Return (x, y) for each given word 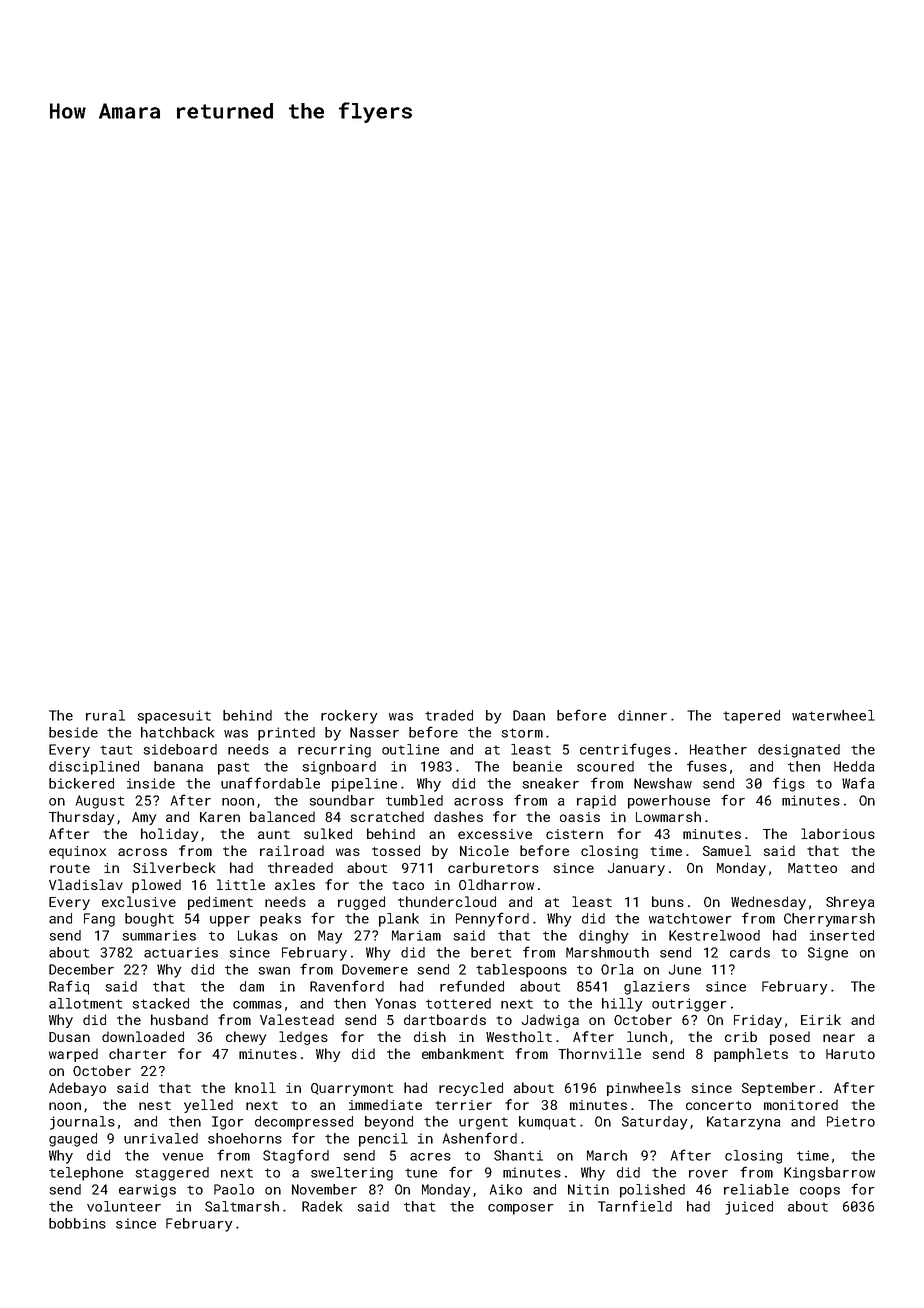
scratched (387, 816)
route (70, 868)
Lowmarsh (668, 816)
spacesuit (174, 717)
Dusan (69, 1037)
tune (421, 1173)
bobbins (77, 1223)
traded (449, 715)
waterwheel (833, 715)
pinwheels (644, 1089)
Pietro (851, 1121)
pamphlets (751, 1055)
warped (73, 1055)
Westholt (519, 1036)
